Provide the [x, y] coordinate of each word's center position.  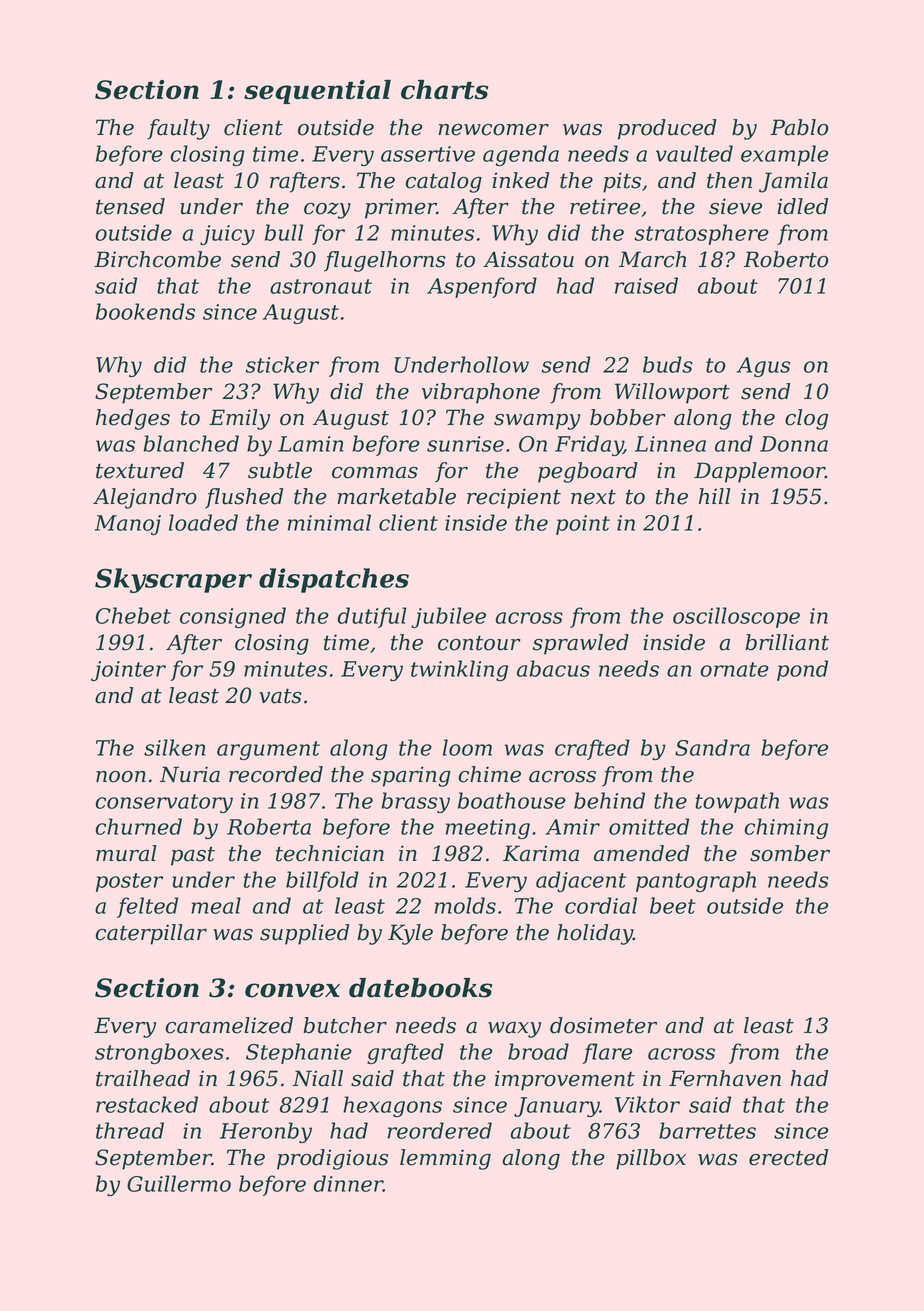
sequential [317, 92]
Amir [573, 827]
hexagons [392, 1106]
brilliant [787, 642]
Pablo [799, 127]
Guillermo [179, 1183]
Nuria [190, 774]
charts [444, 90]
